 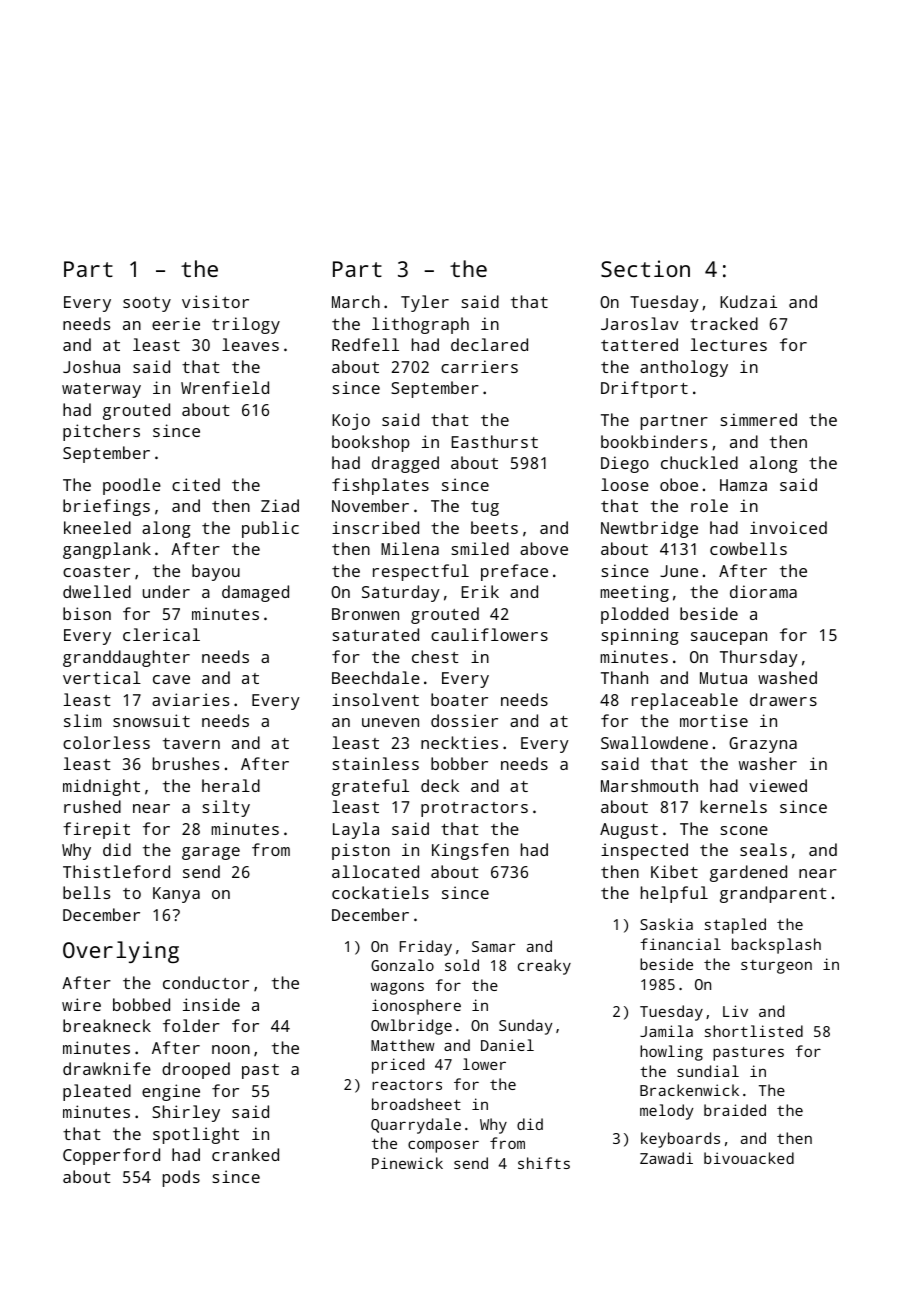 I want to click on scone, so click(x=744, y=830).
